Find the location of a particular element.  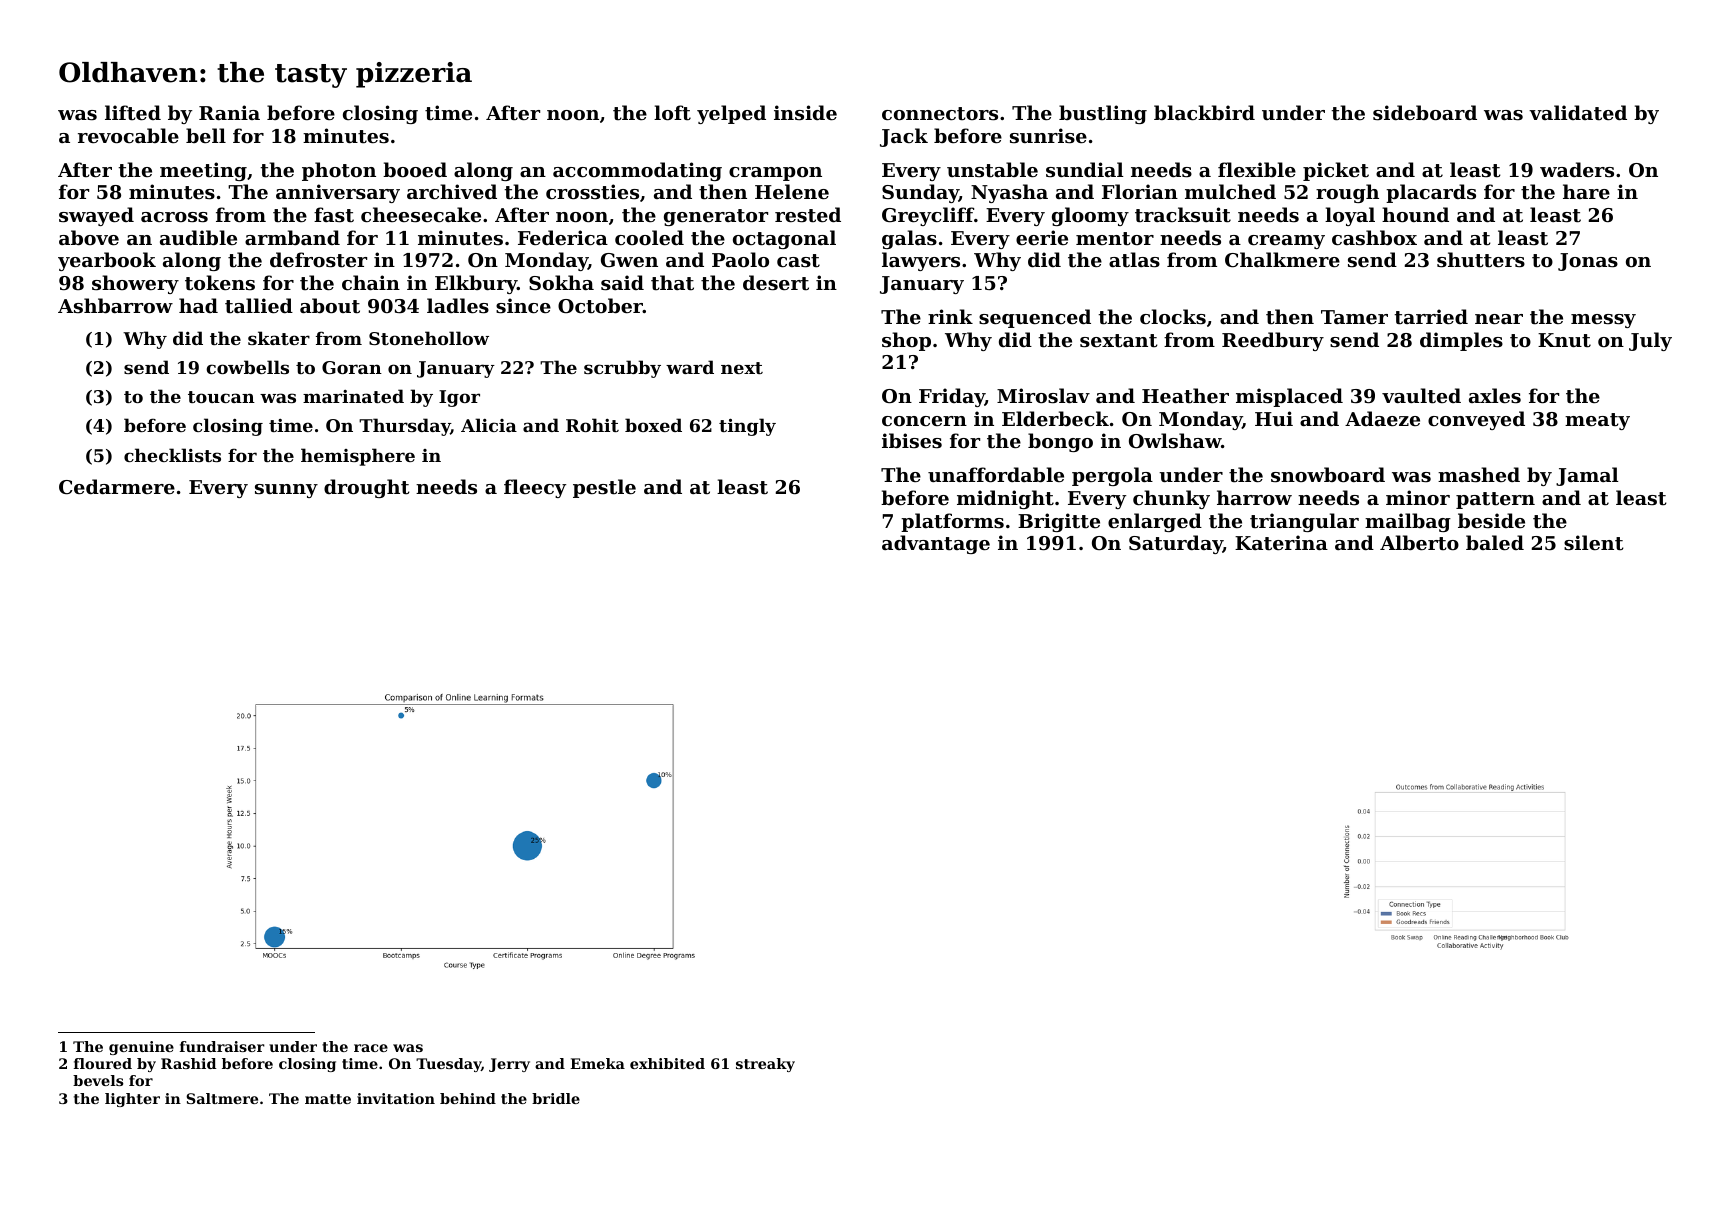

Cedarmere is located at coordinates (117, 486).
